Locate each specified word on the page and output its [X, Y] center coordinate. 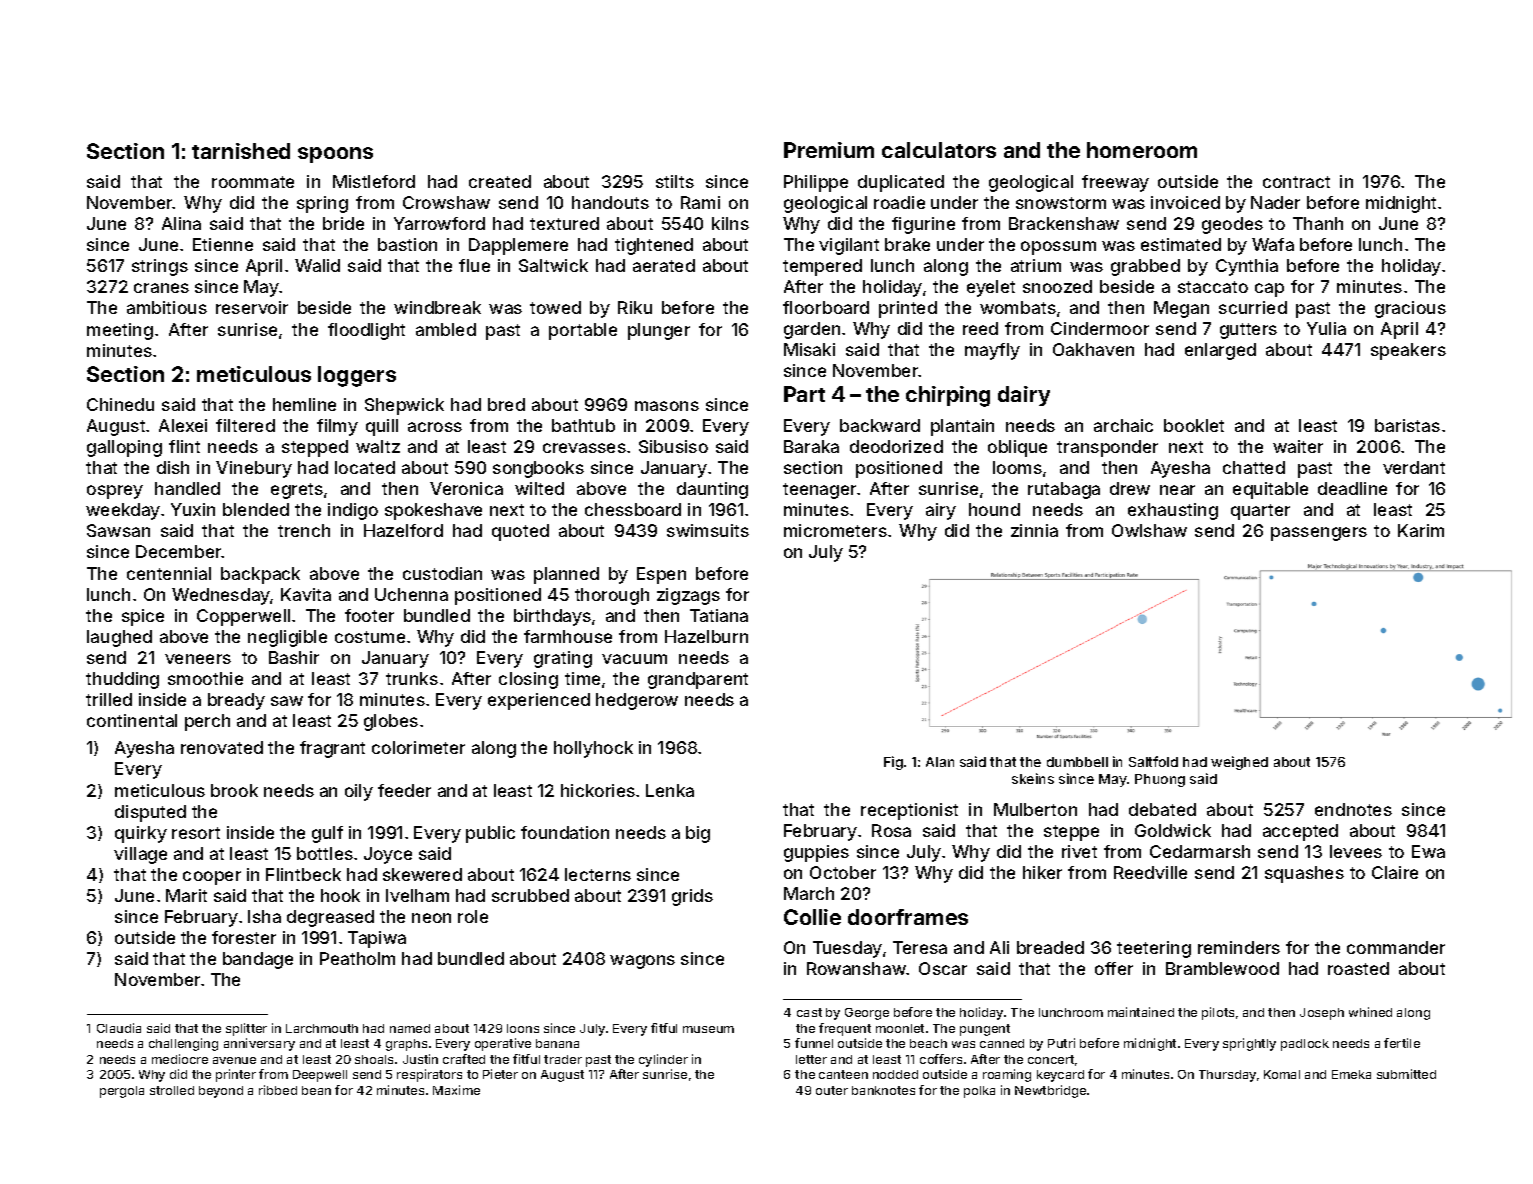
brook [234, 790]
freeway [1115, 183]
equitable [1270, 490]
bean [316, 1090]
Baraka [811, 446]
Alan [940, 762]
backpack [260, 575]
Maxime [456, 1090]
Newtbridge [1050, 1091]
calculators [939, 150]
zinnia [1034, 530]
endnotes [1353, 809]
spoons [335, 155]
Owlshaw [1149, 530]
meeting [120, 331]
